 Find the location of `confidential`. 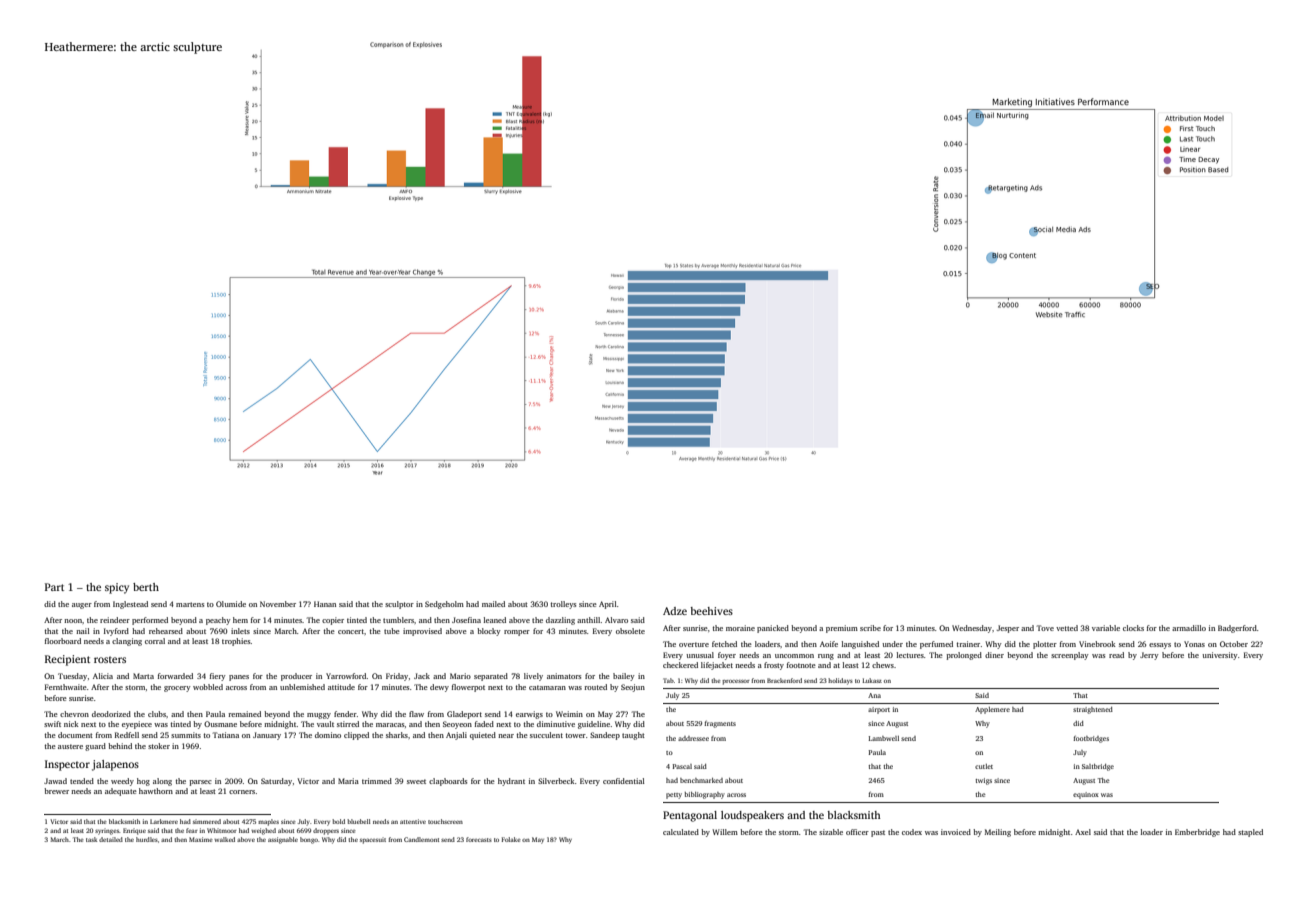

confidential is located at coordinates (624, 781).
